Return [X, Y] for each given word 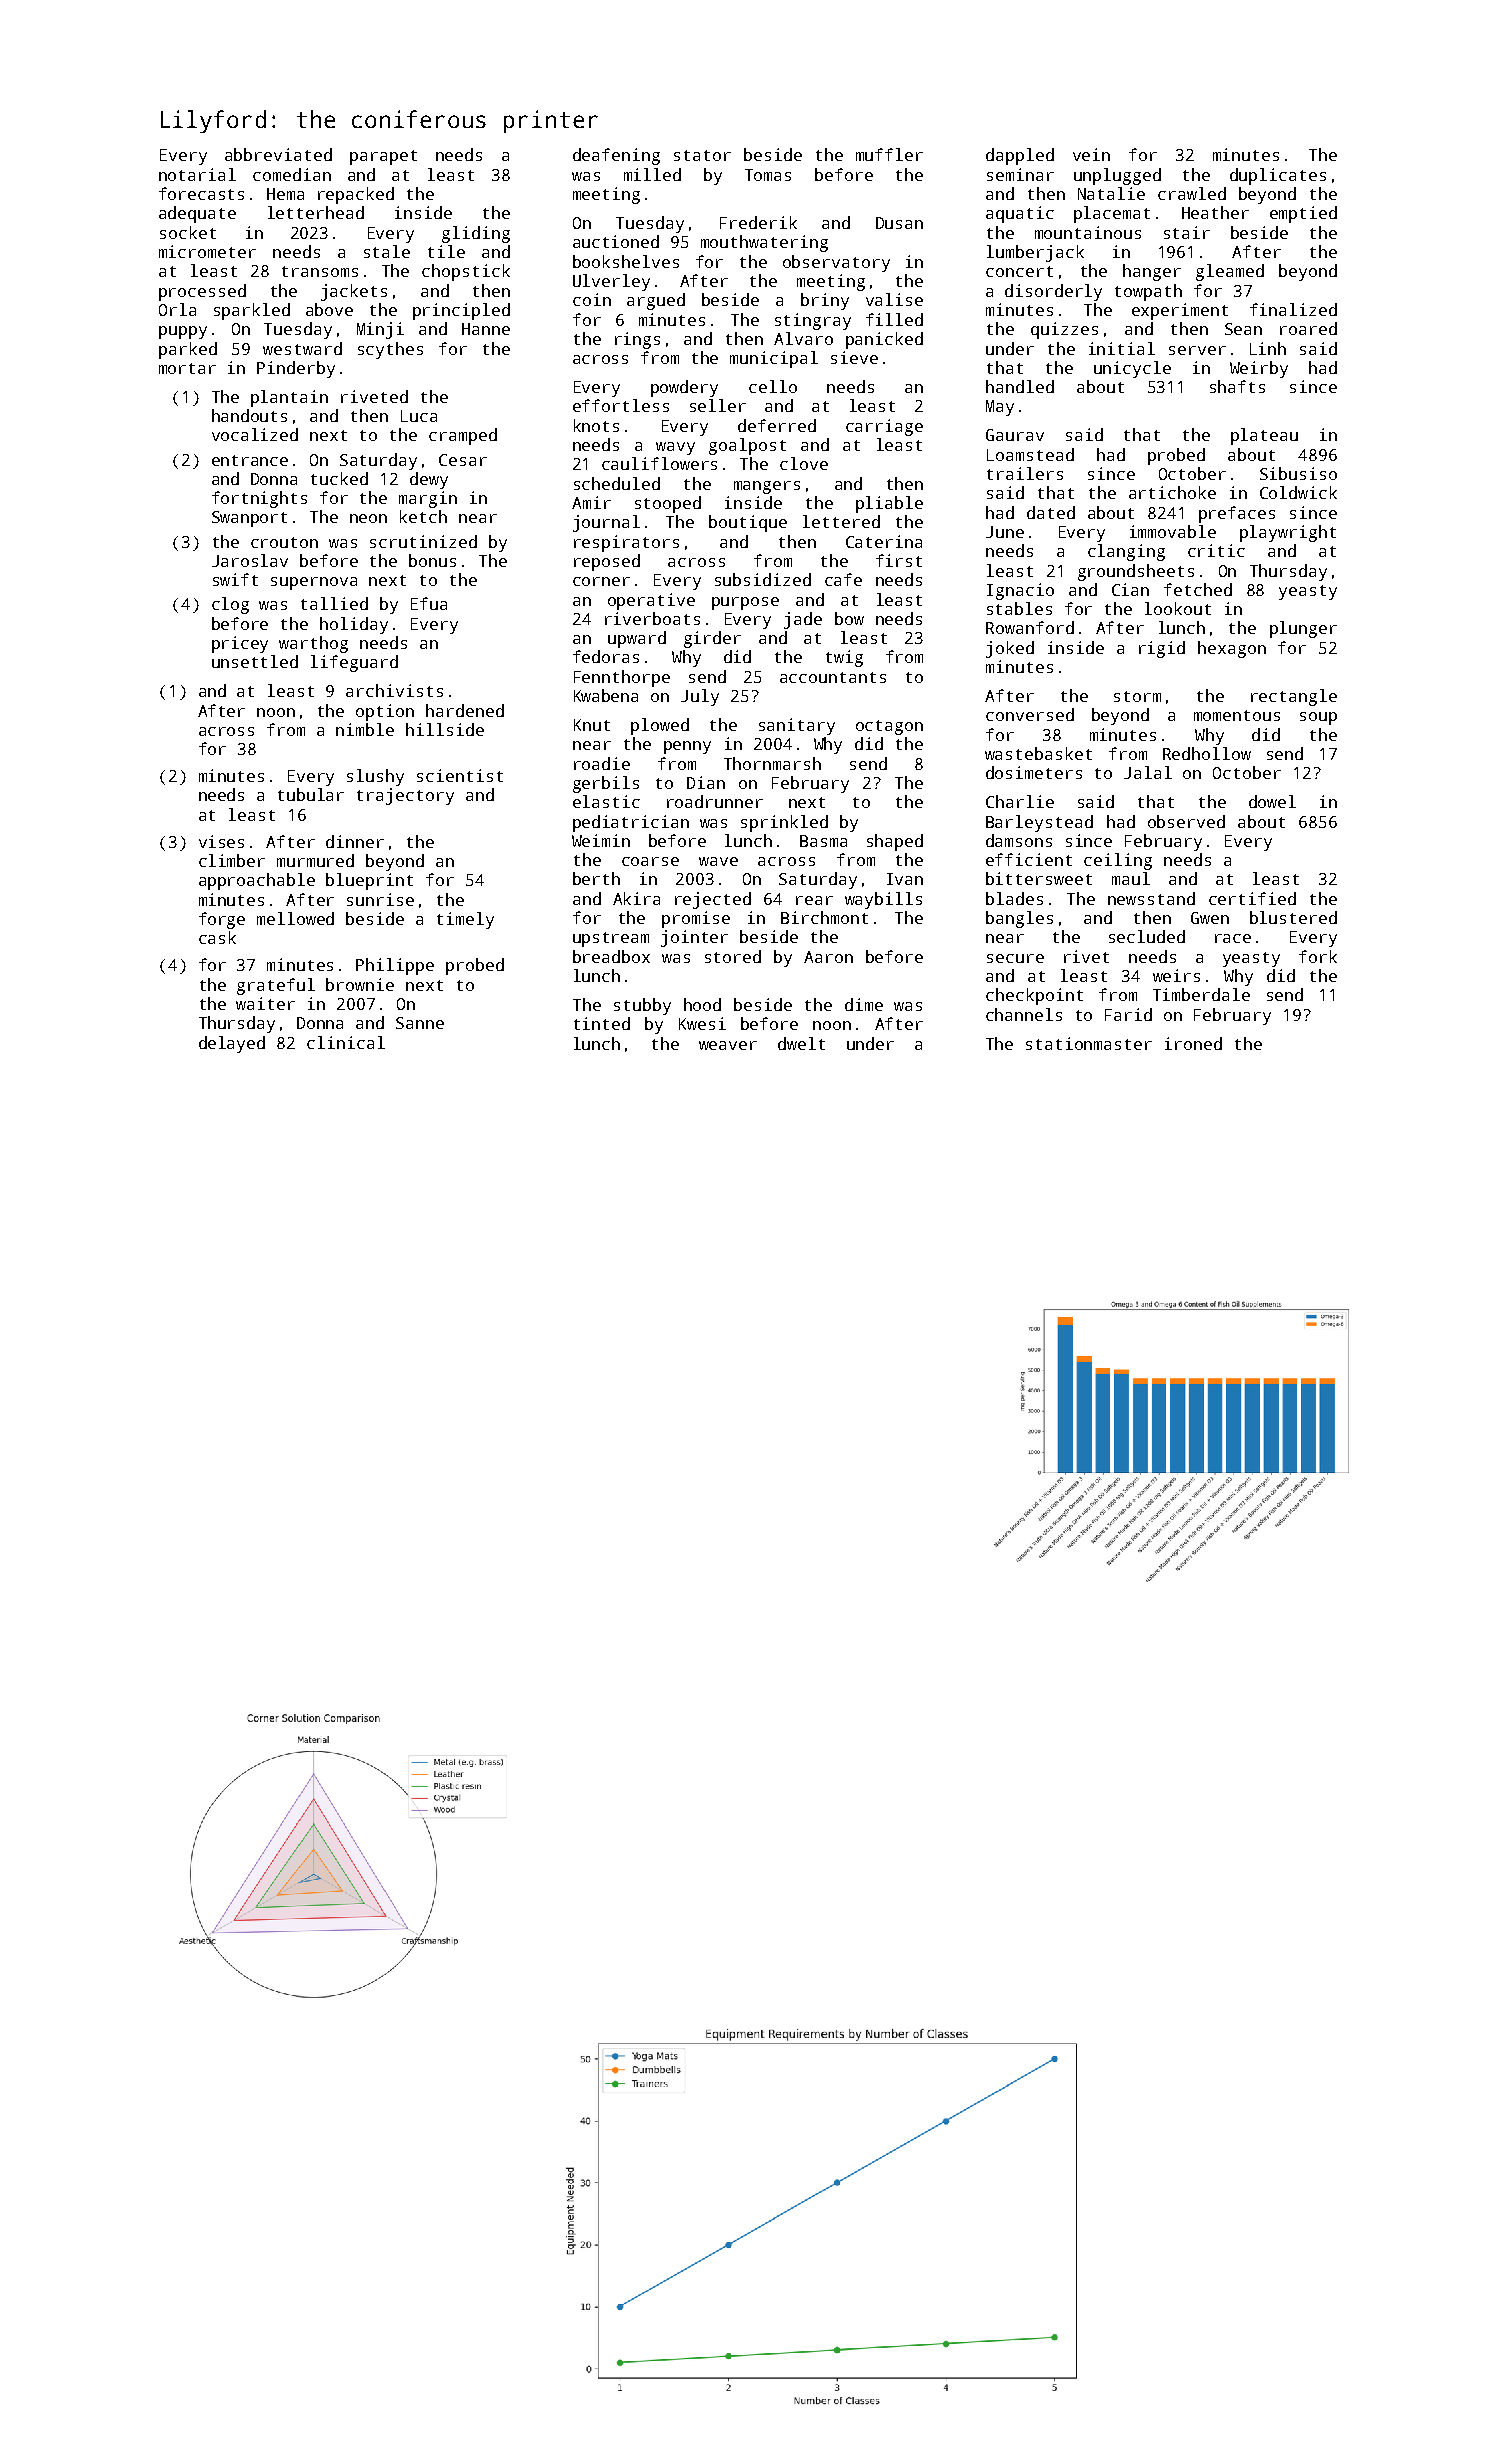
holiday [354, 625]
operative [651, 601]
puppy [183, 332]
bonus [432, 560]
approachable [257, 881]
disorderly [1053, 292]
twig [844, 658]
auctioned [616, 241]
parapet [383, 157]
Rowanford [1030, 627]
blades [1014, 898]
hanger [1152, 272]
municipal [774, 359]
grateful [276, 986]
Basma [823, 841]
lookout [1178, 608]
